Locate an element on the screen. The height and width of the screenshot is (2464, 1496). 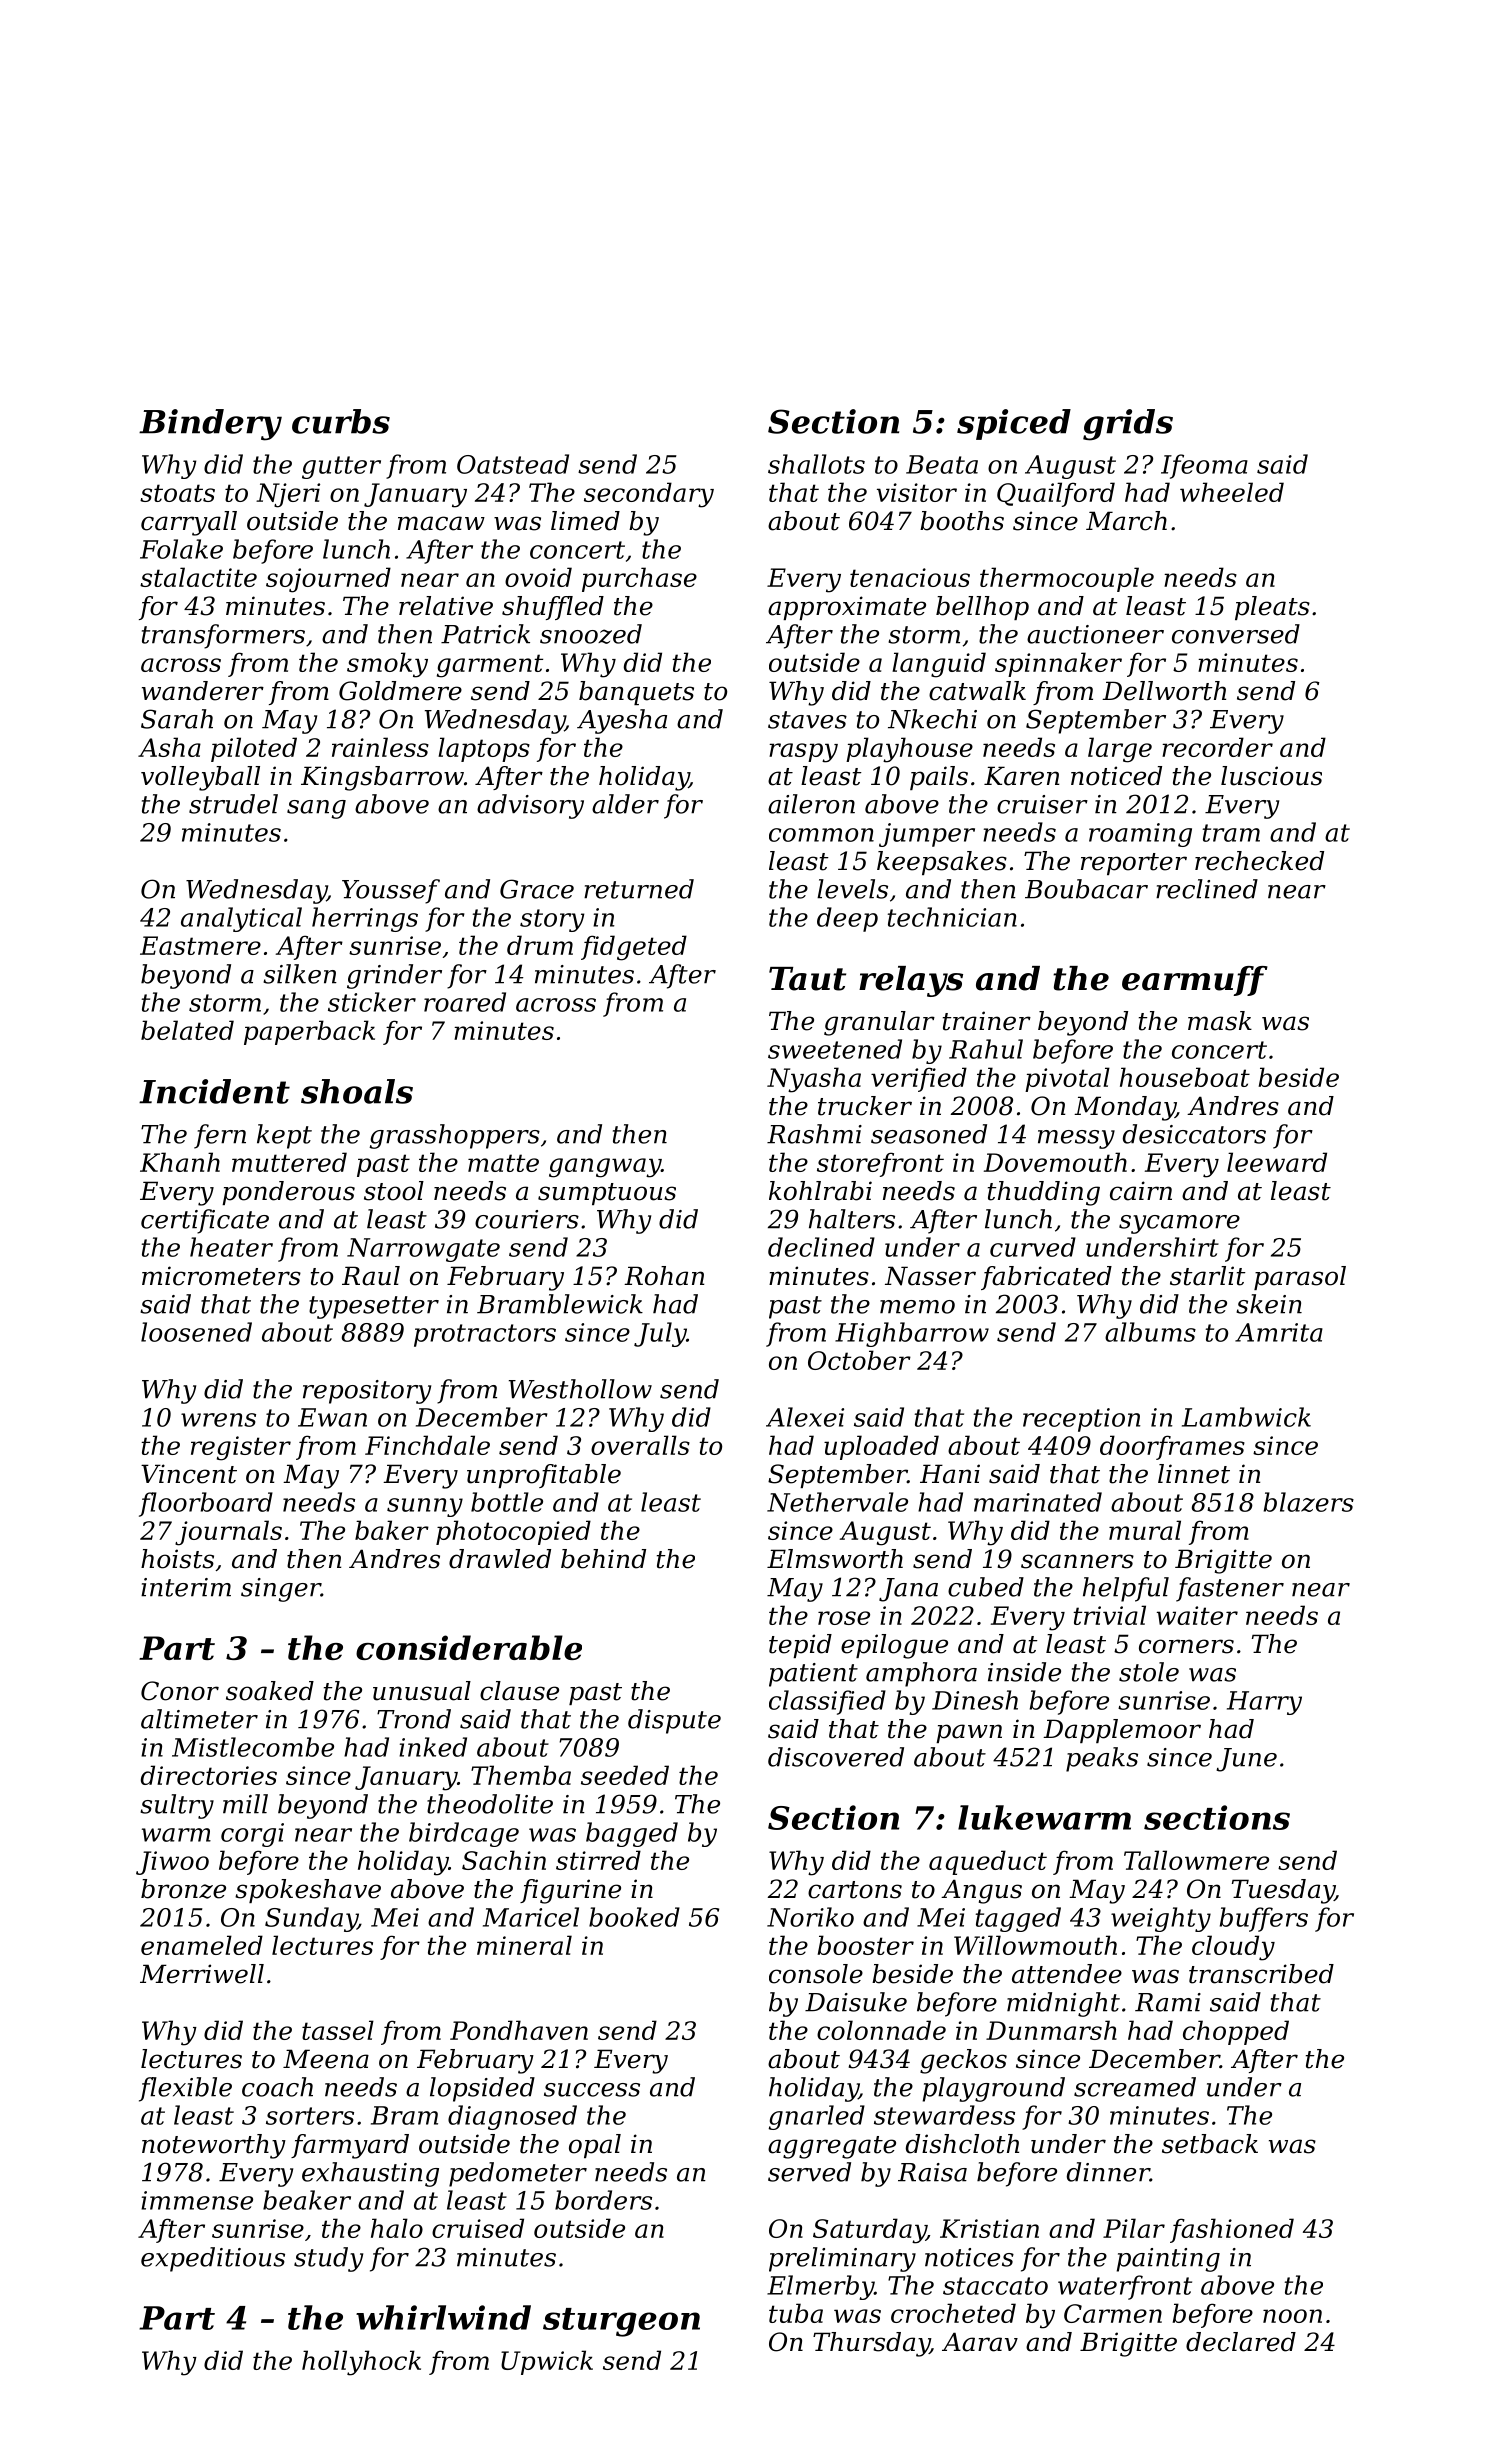
aileron is located at coordinates (811, 804).
